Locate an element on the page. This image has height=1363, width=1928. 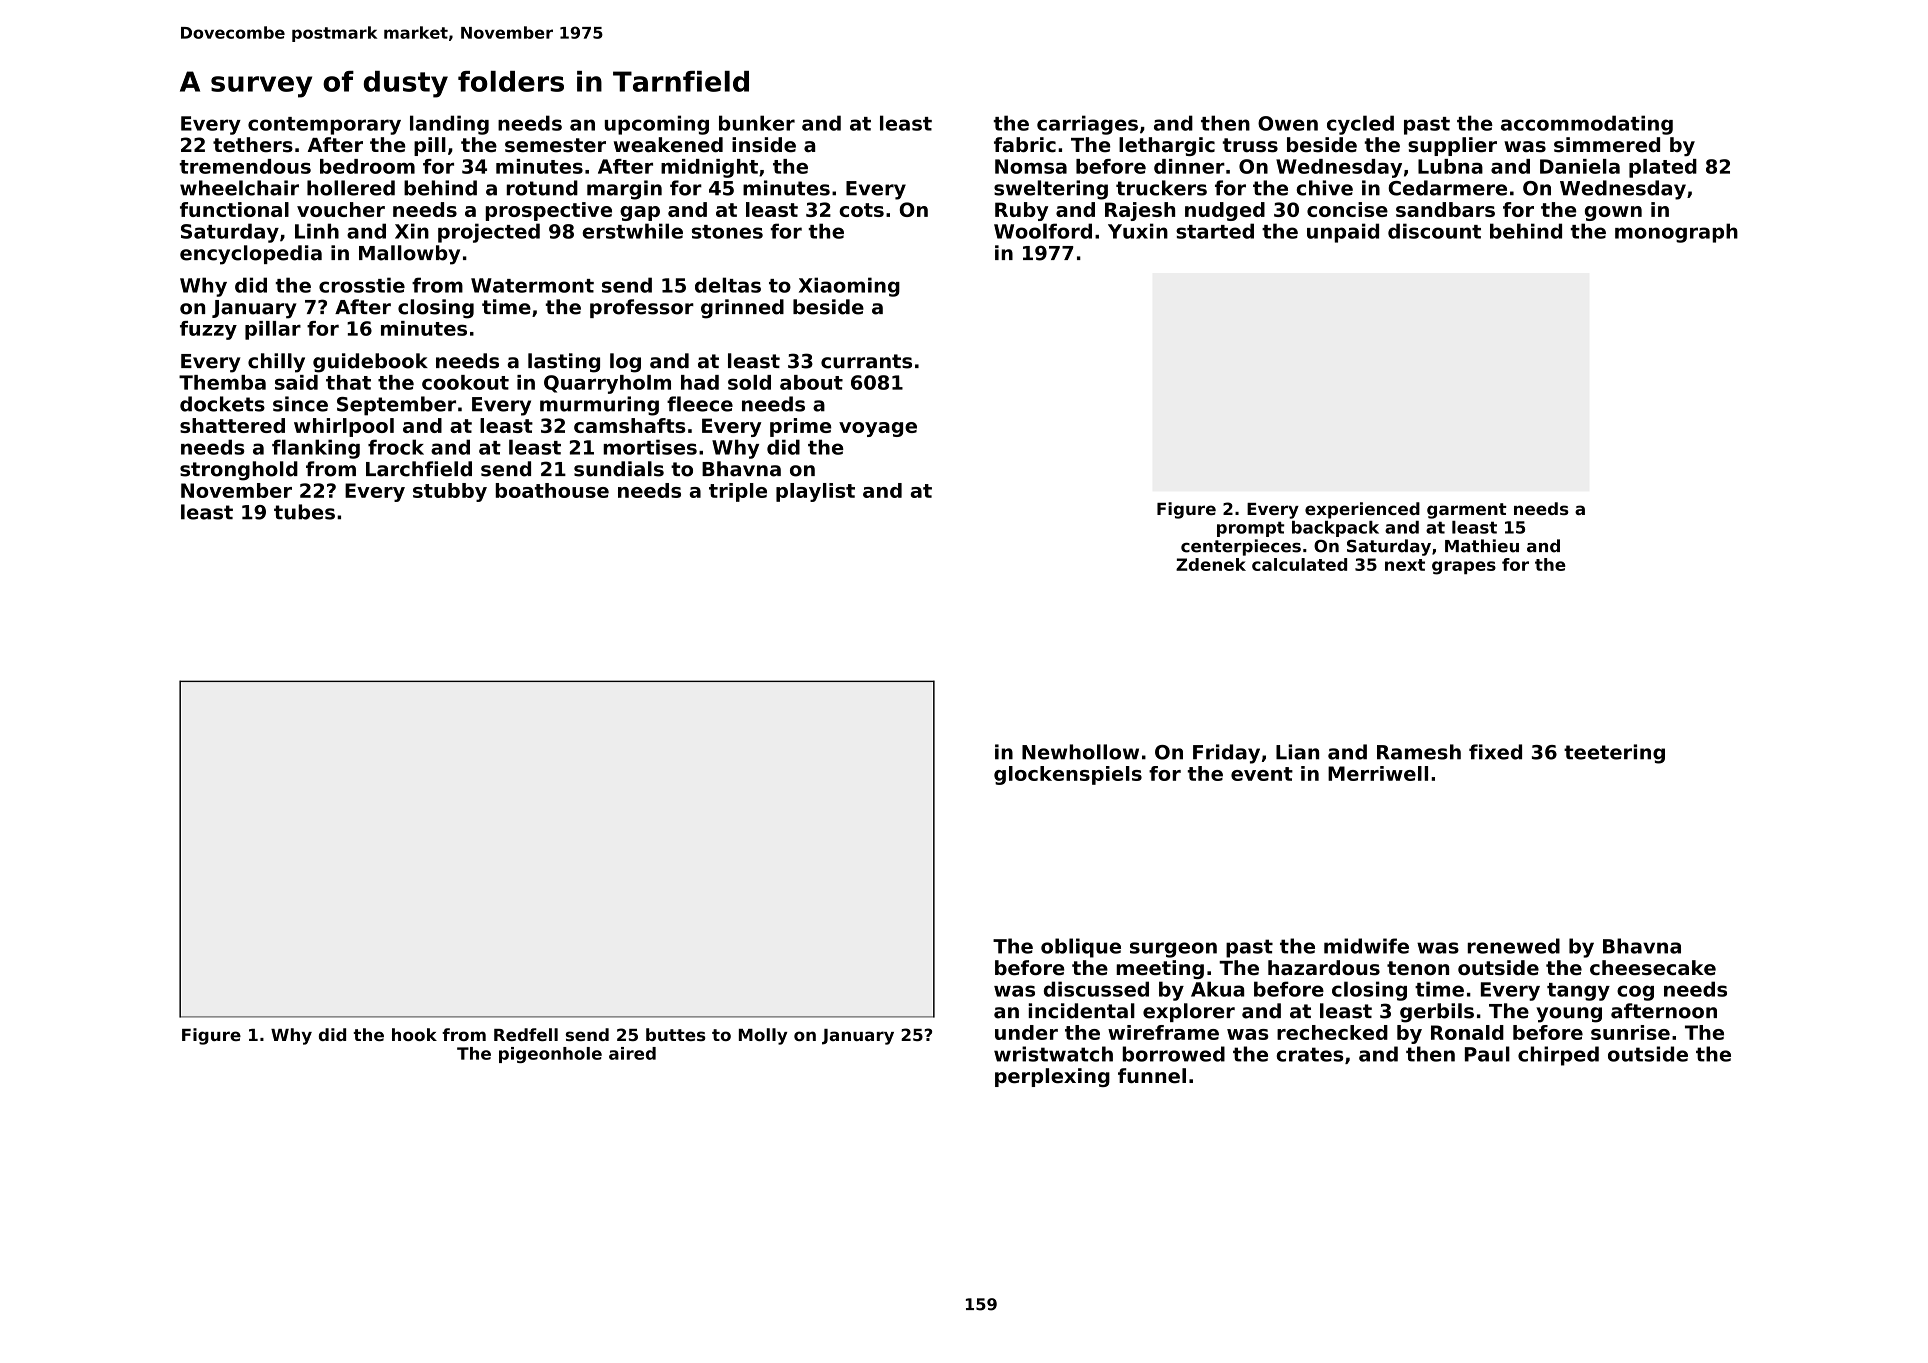
crosstie is located at coordinates (362, 285).
